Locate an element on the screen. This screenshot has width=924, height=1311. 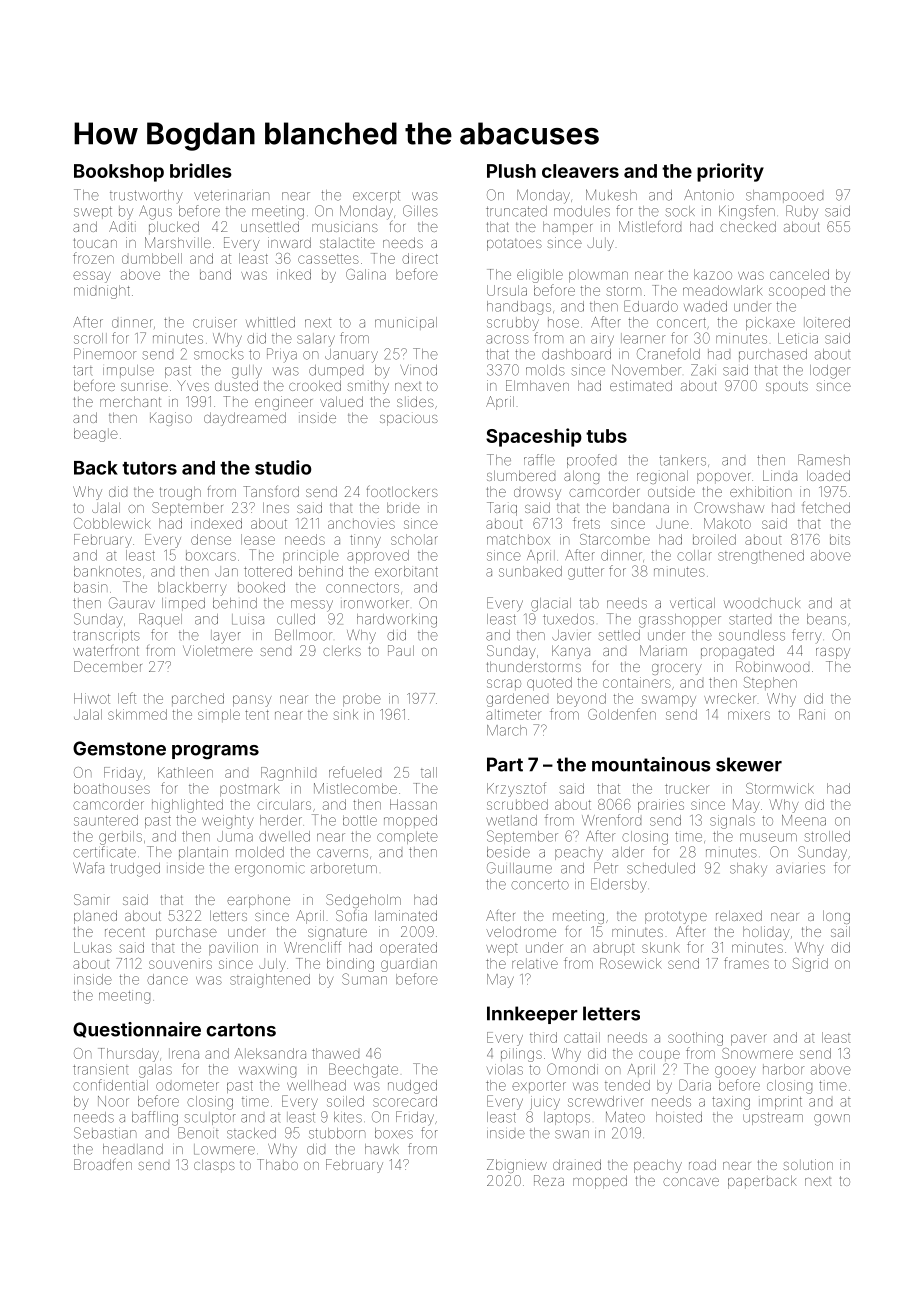
basin is located at coordinates (90, 587).
